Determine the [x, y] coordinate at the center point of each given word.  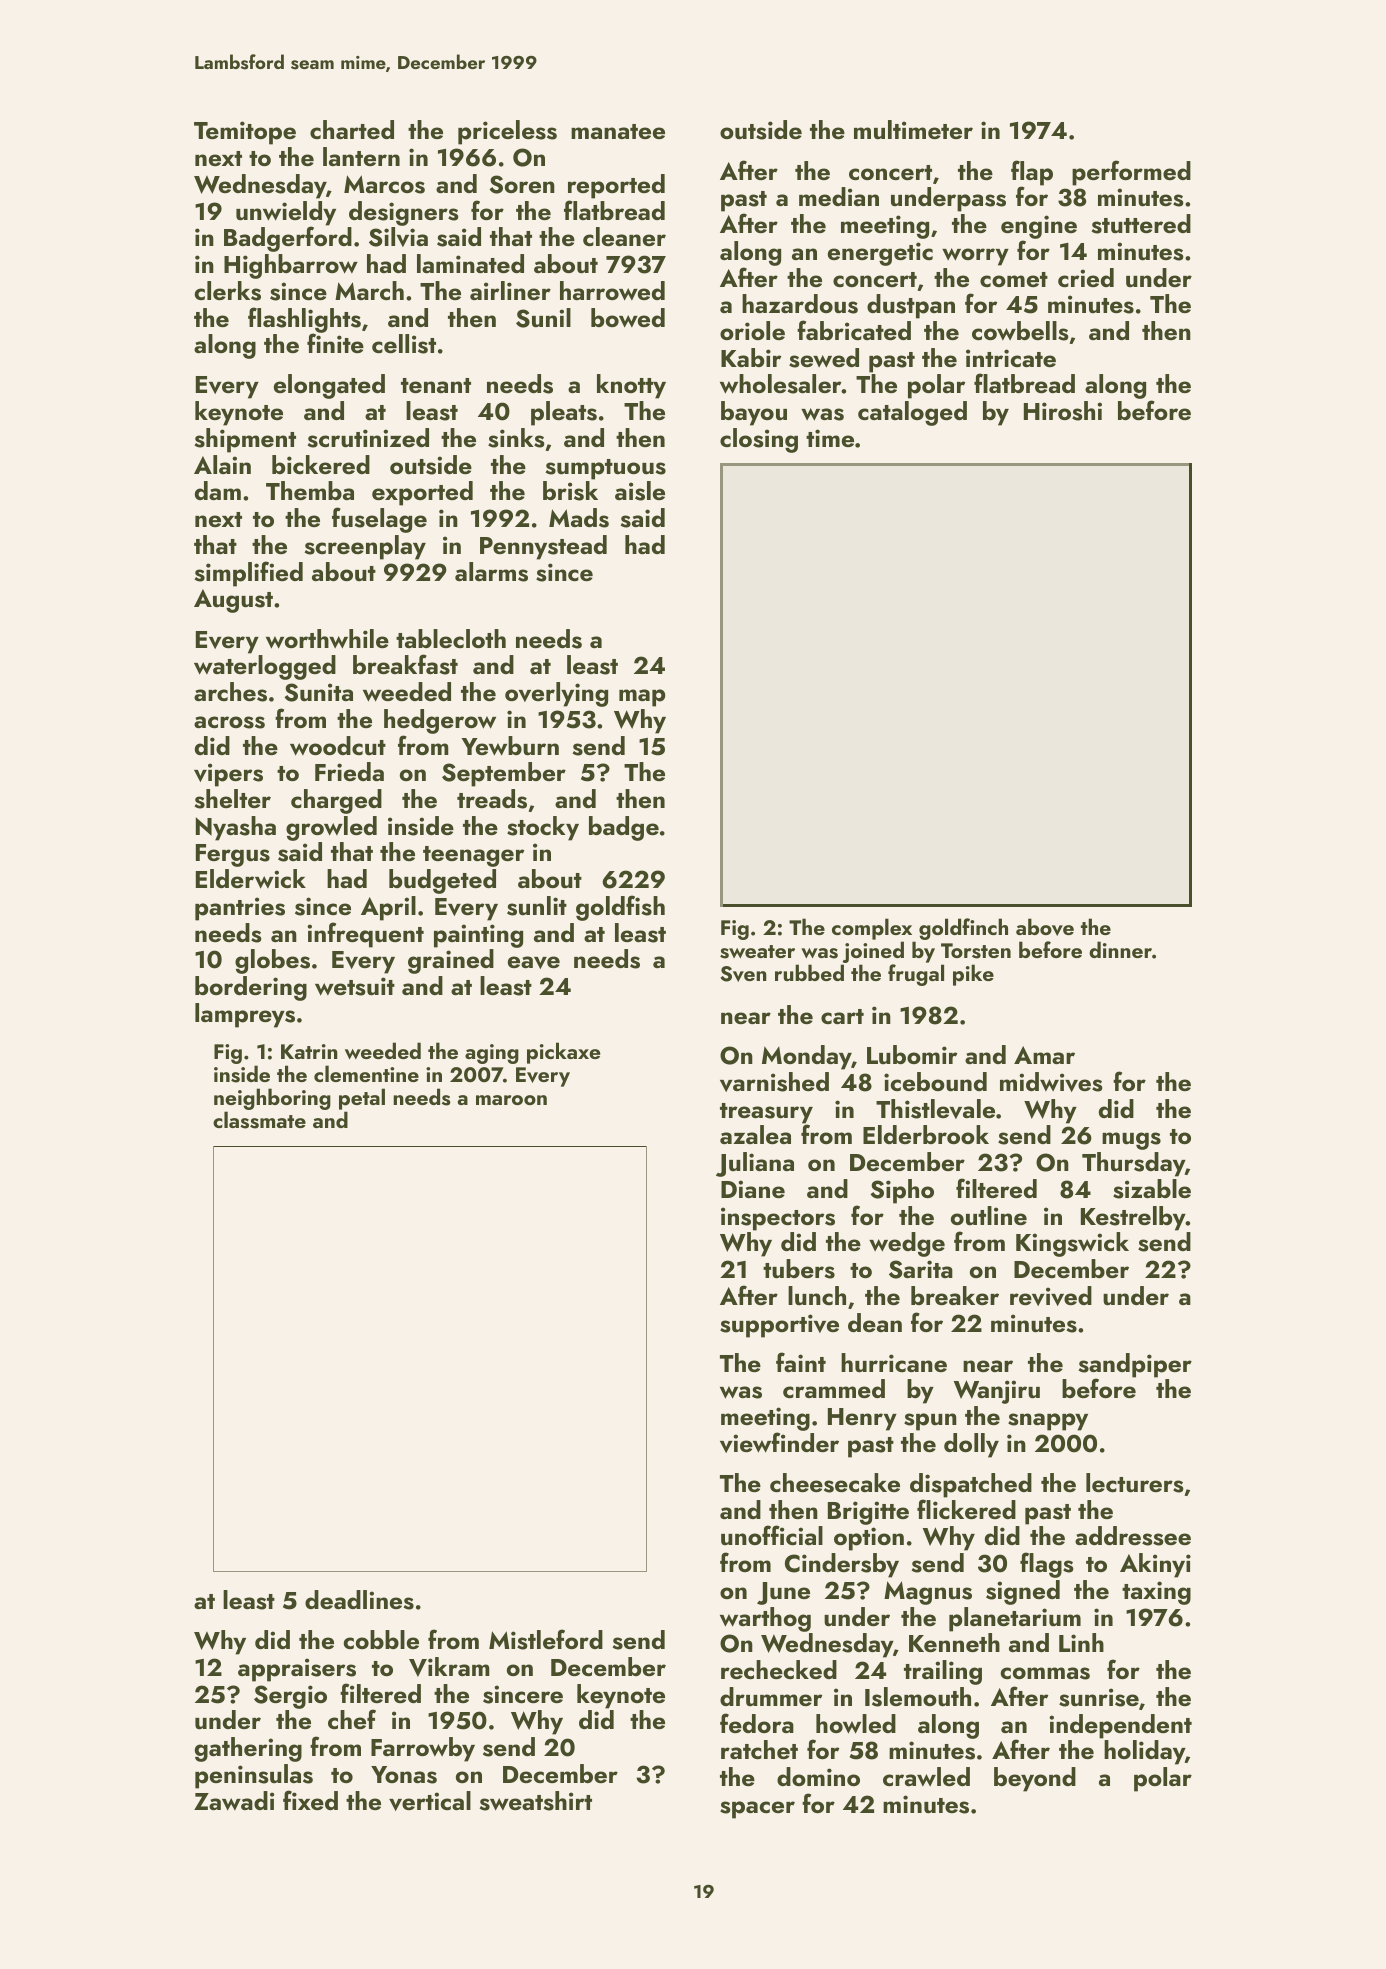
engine [1039, 227]
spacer [757, 1810]
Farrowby [423, 1749]
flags [1046, 1565]
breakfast [405, 664]
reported [616, 186]
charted [352, 129]
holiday [1144, 1752]
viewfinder [779, 1442]
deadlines [359, 1600]
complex [872, 929]
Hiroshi [1063, 411]
